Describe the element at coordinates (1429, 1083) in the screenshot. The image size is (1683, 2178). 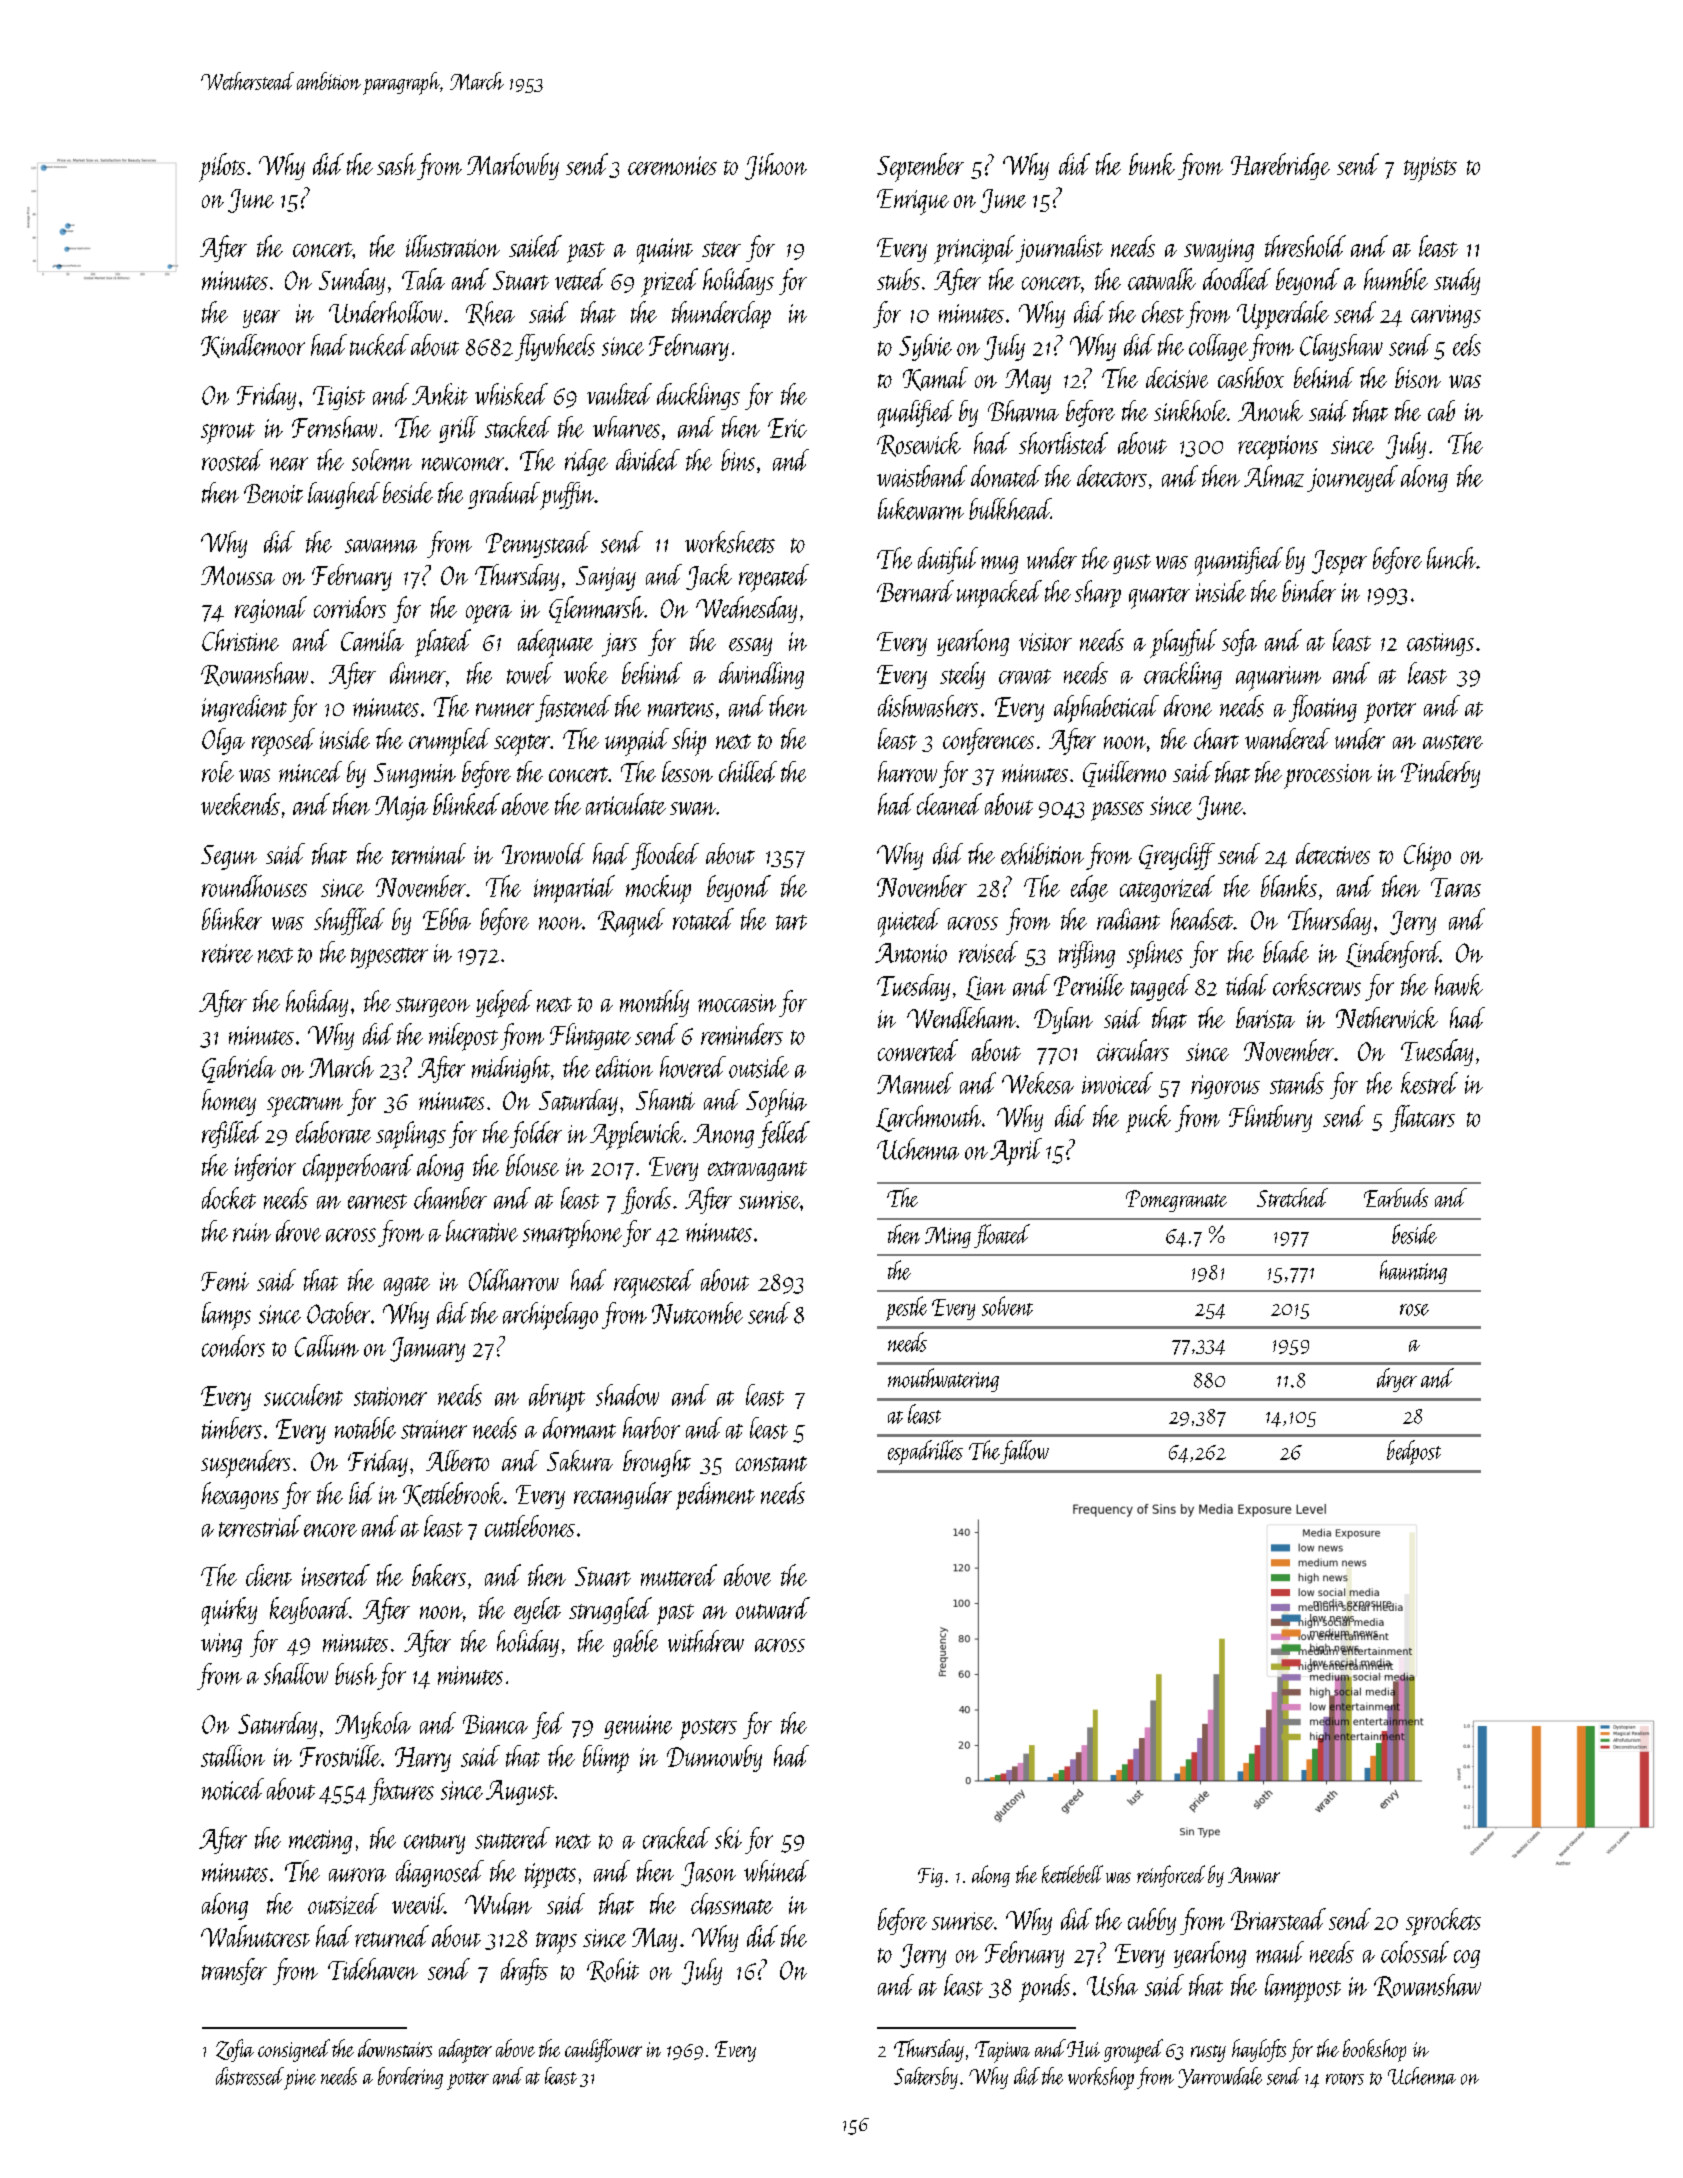
I see `kestrel` at that location.
